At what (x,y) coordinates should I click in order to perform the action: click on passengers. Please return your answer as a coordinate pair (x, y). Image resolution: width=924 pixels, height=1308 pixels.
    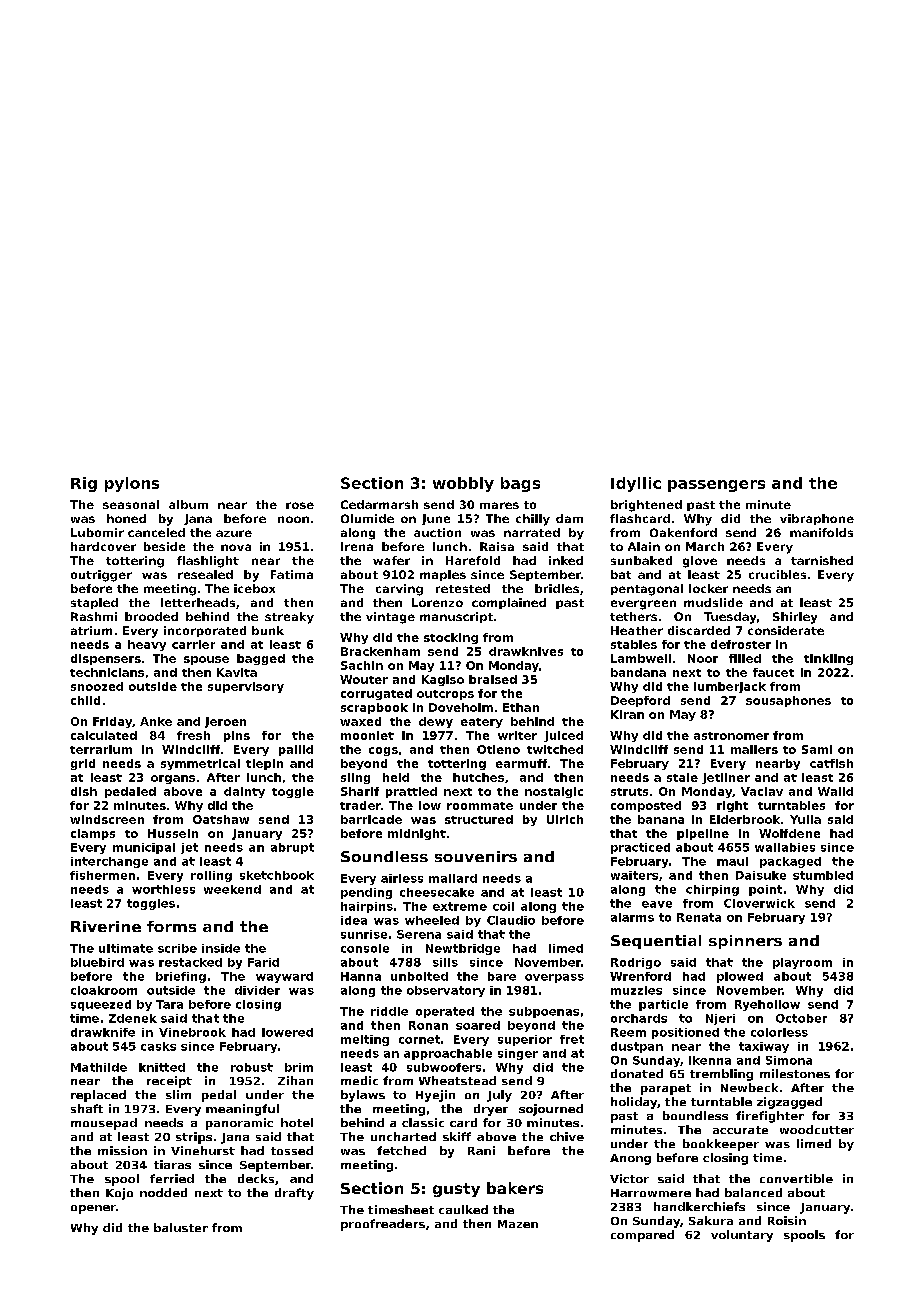
    Looking at the image, I should click on (716, 486).
